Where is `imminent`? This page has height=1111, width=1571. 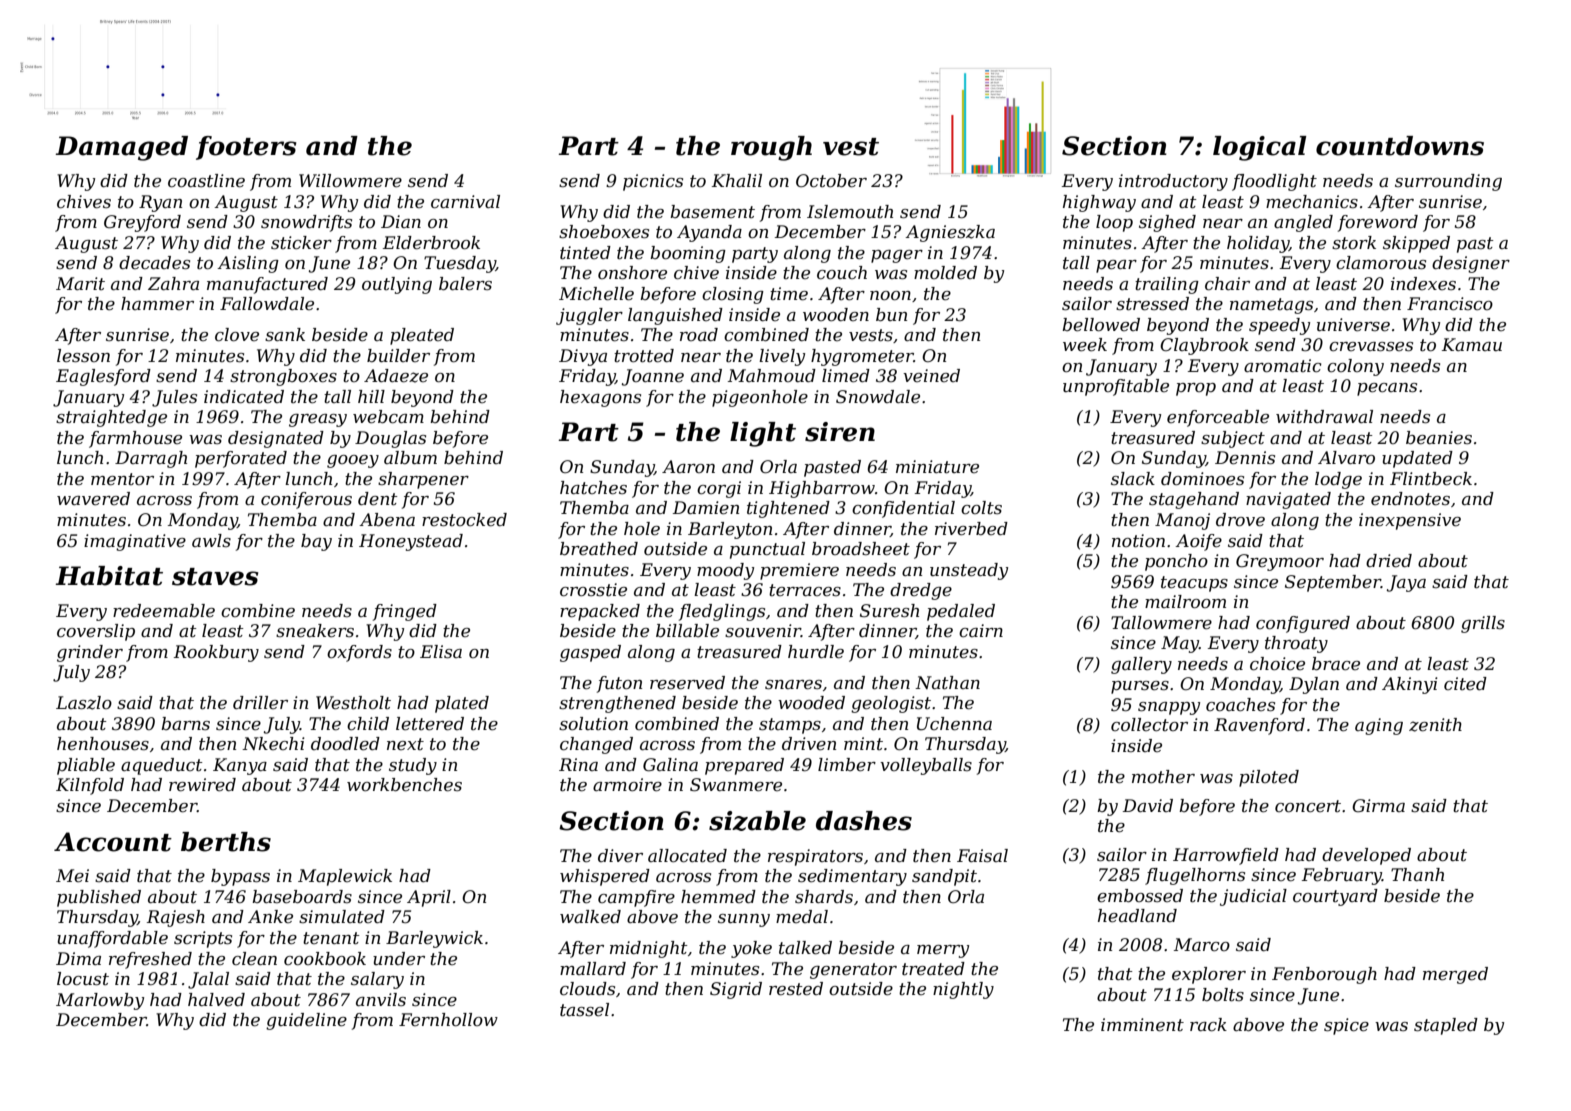 imminent is located at coordinates (1142, 1025).
